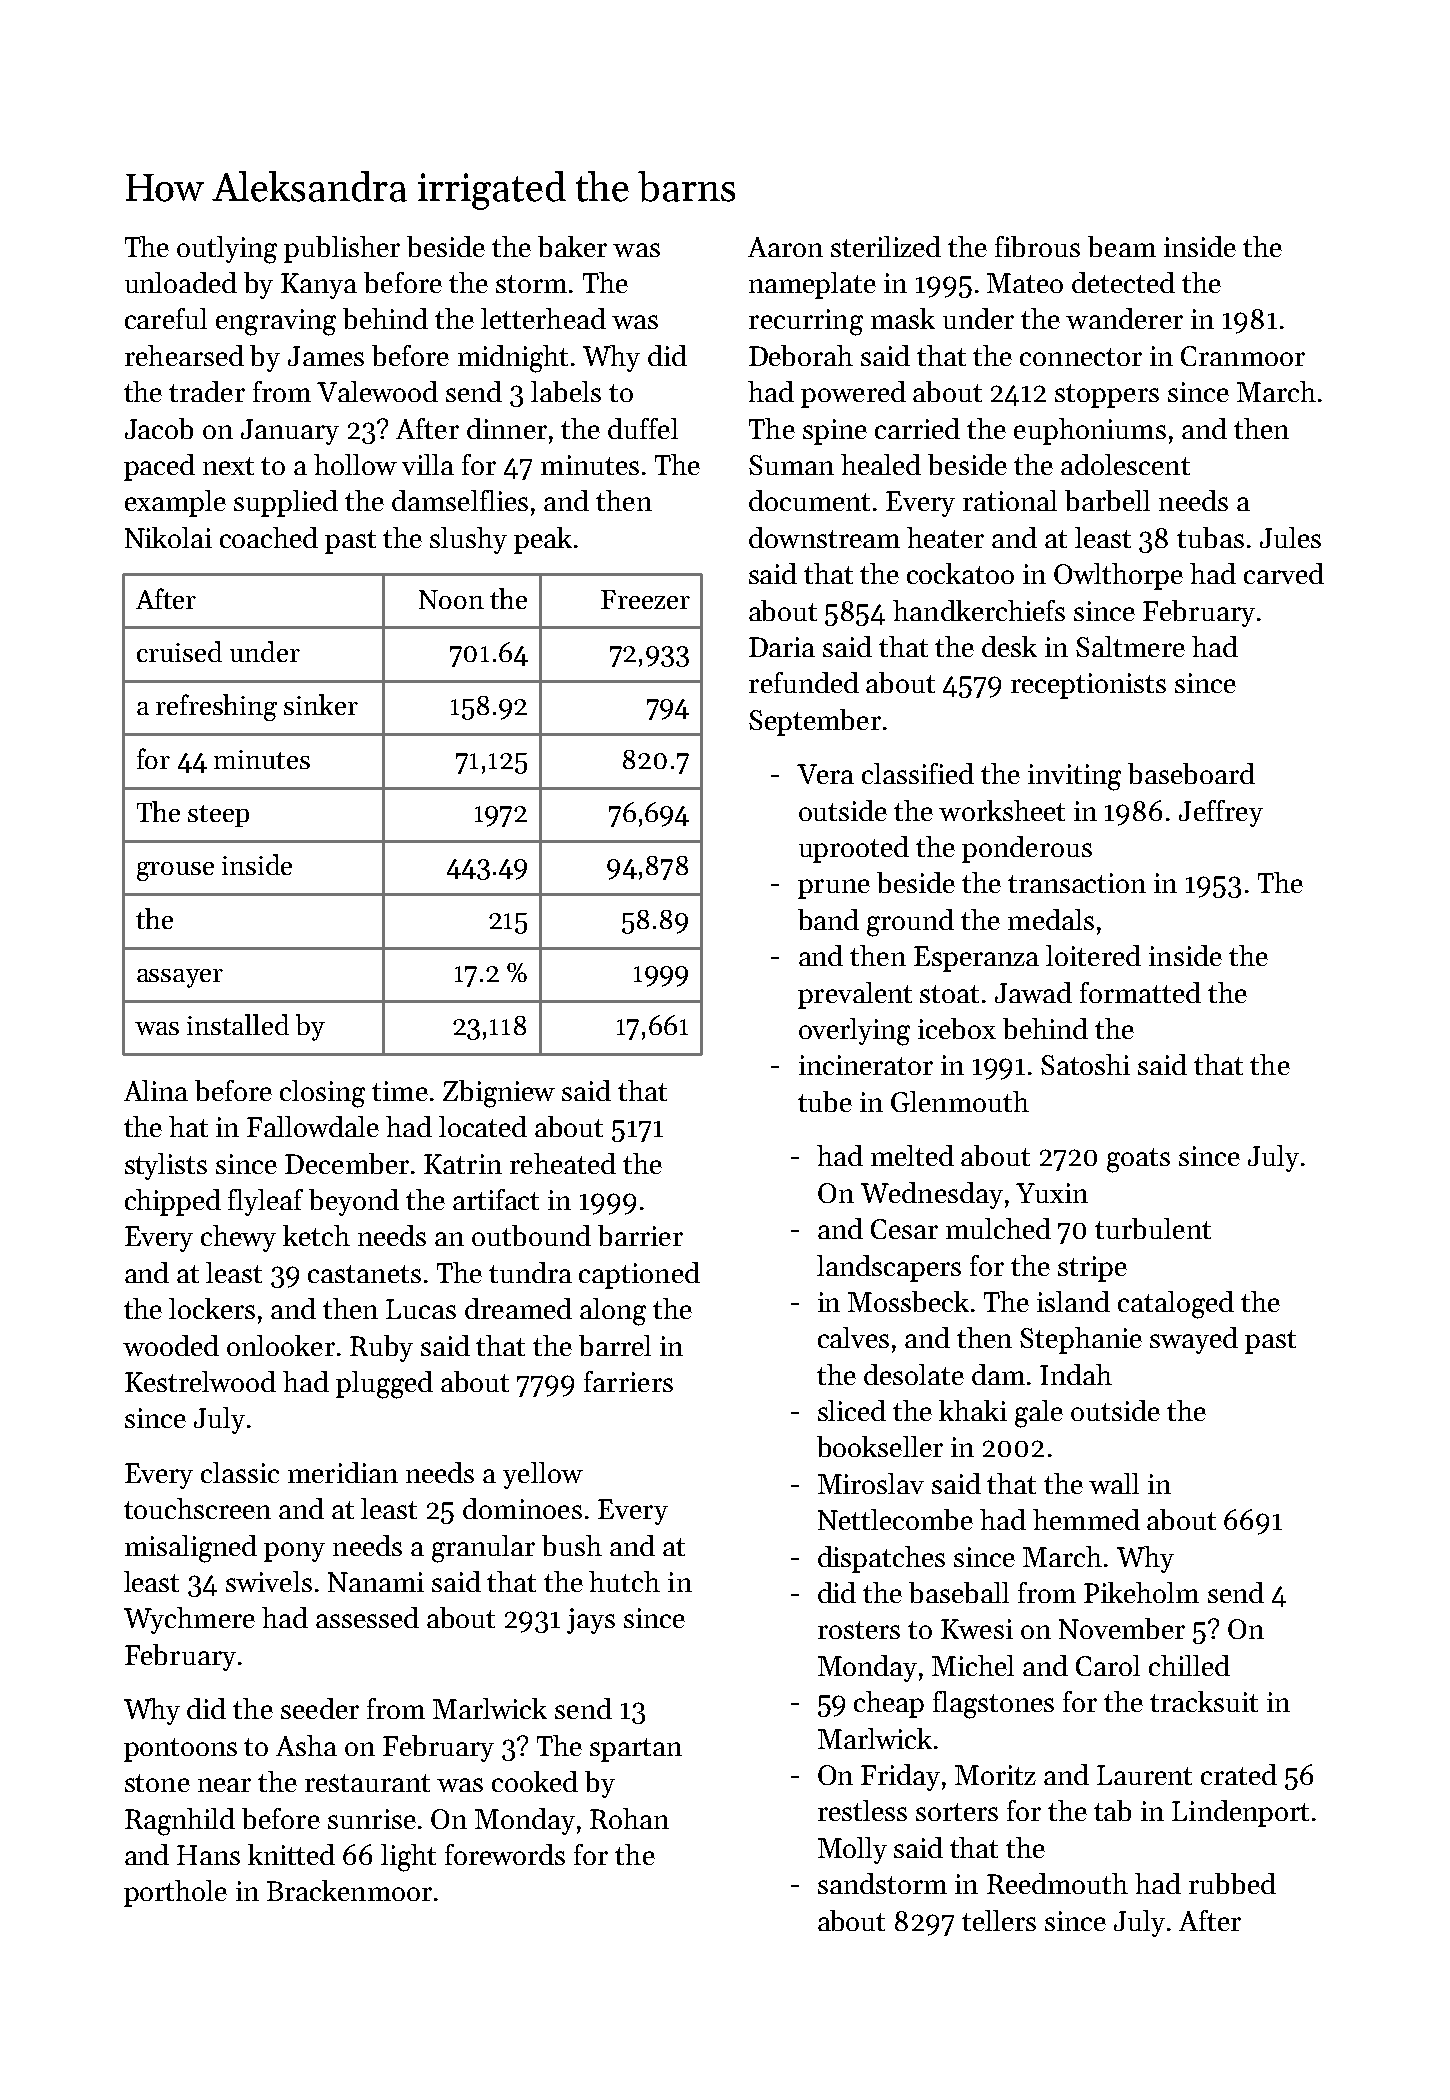 This screenshot has width=1450, height=2100. What do you see at coordinates (1243, 356) in the screenshot?
I see `Cranmoor` at bounding box center [1243, 356].
